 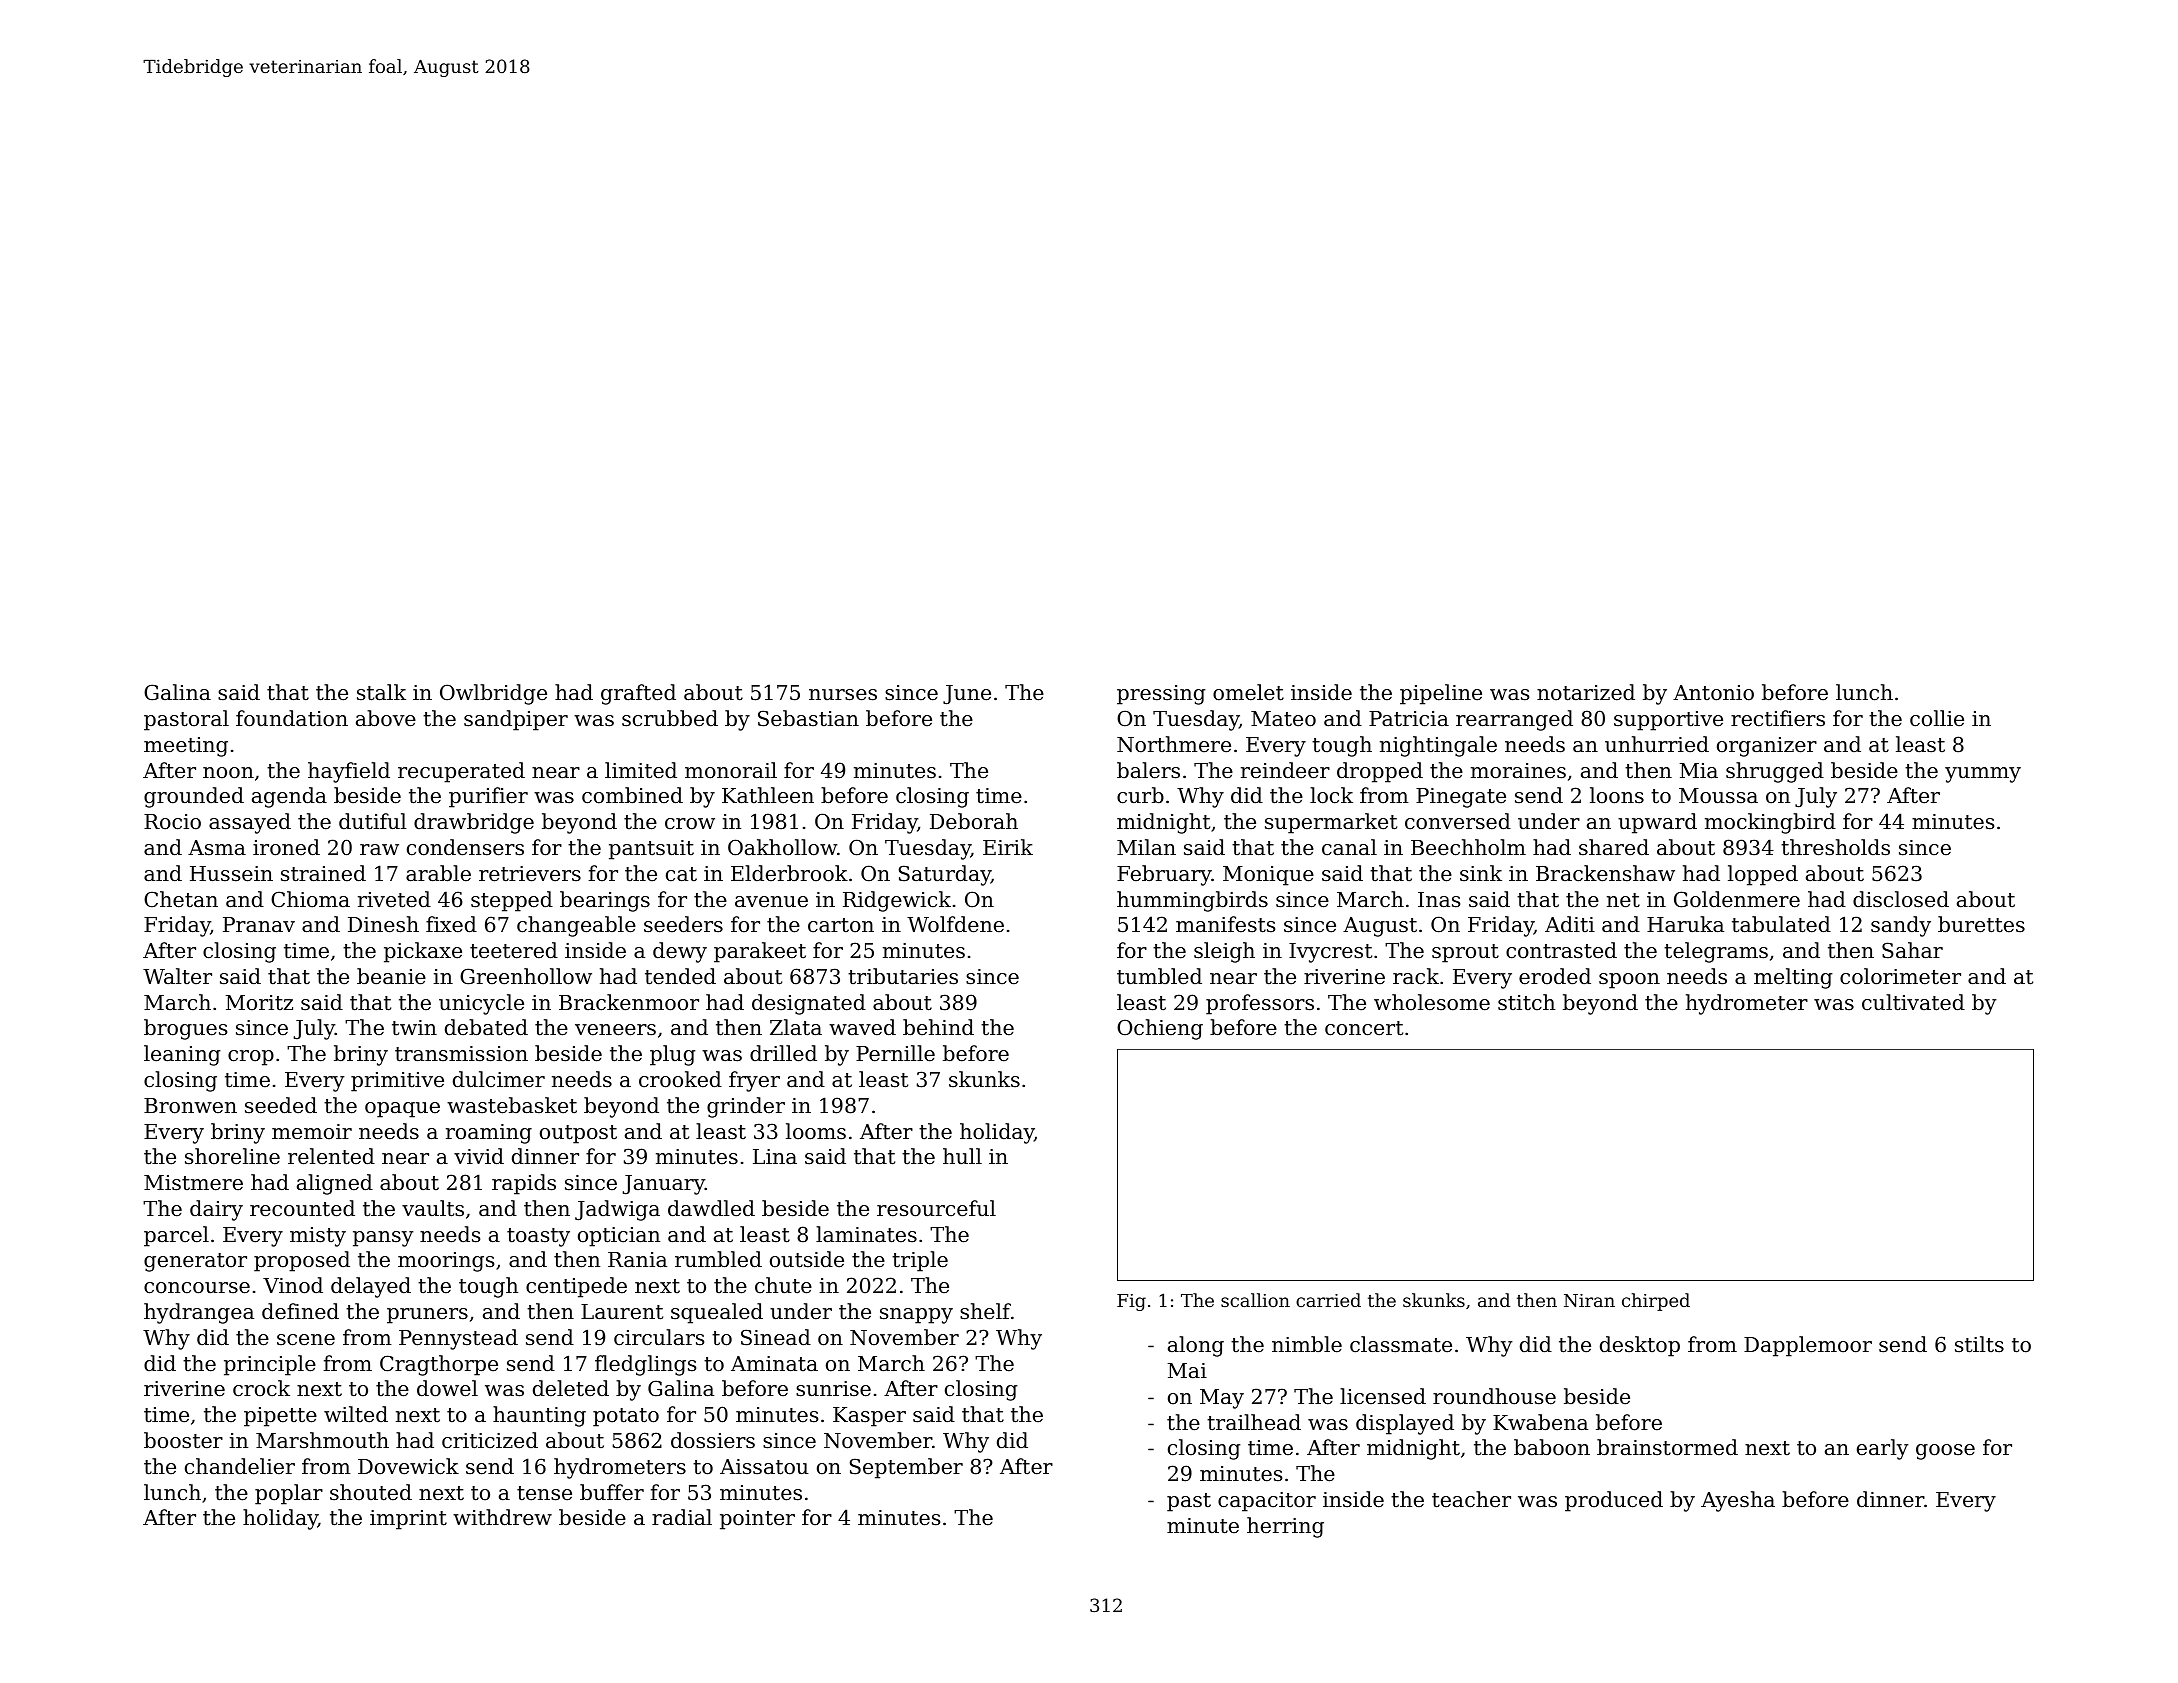 What do you see at coordinates (632, 795) in the image?
I see `combined` at bounding box center [632, 795].
